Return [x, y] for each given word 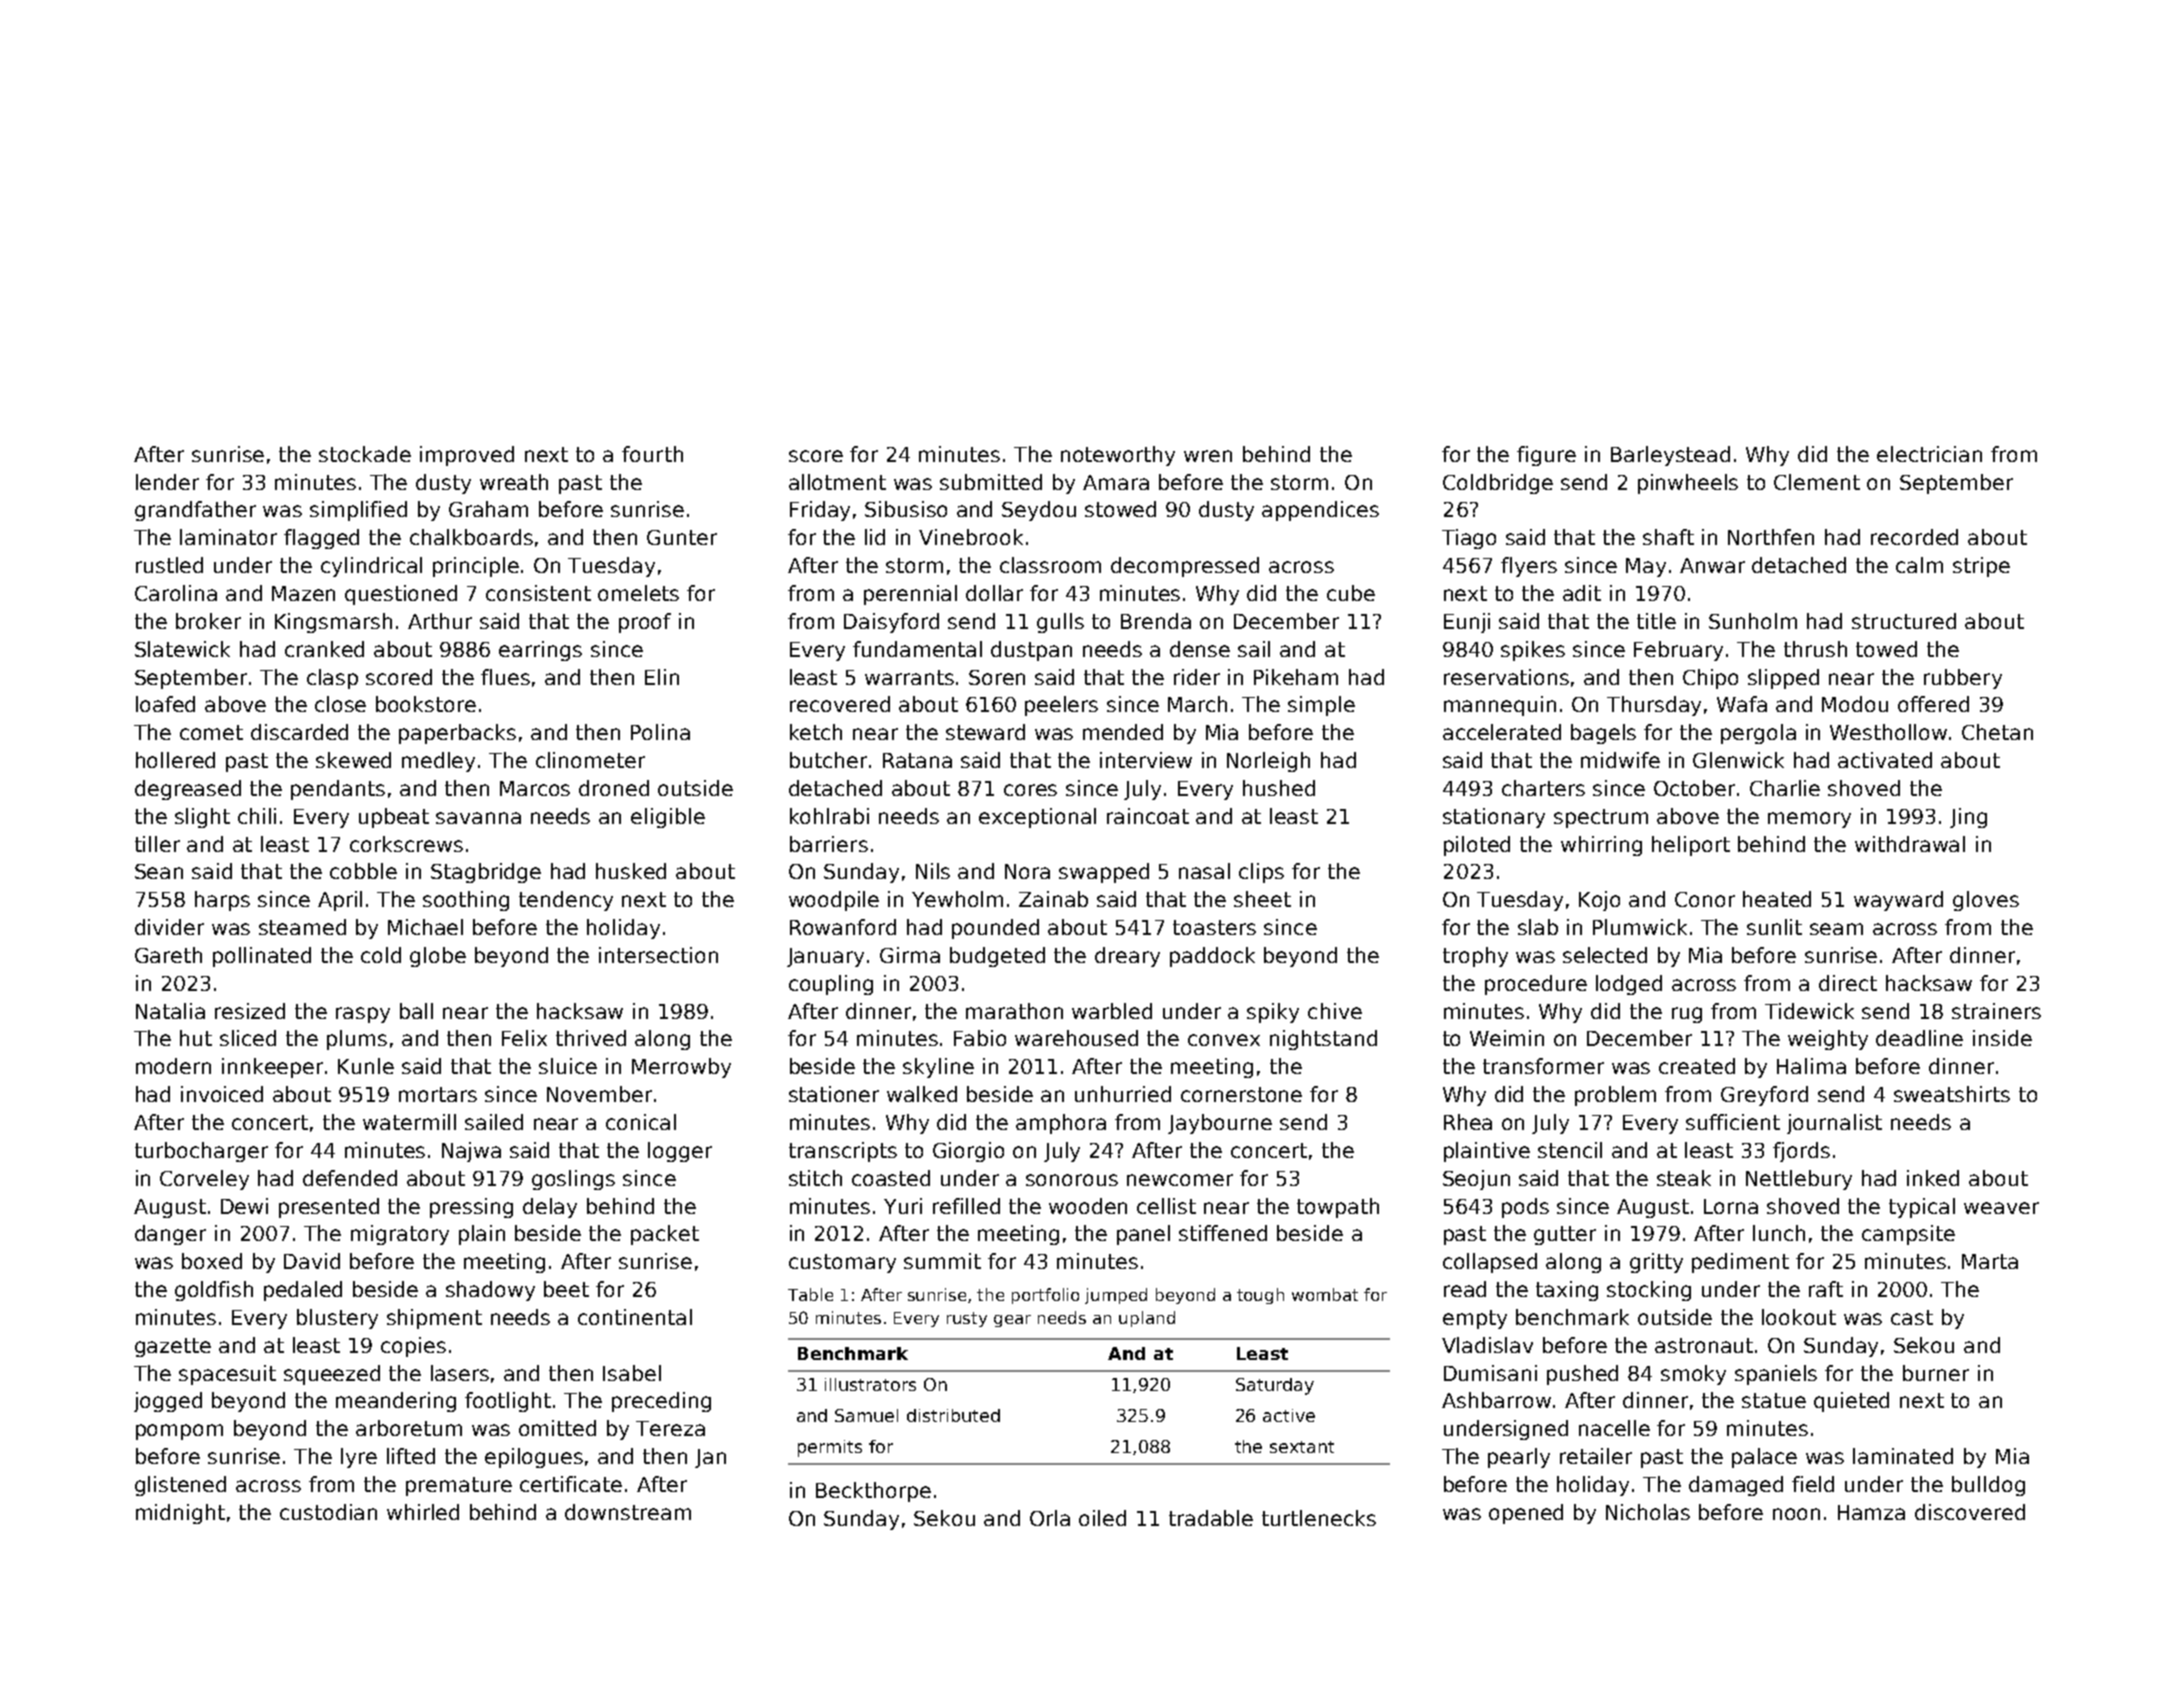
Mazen [303, 593]
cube [1351, 593]
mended [1123, 732]
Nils [933, 871]
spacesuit [227, 1375]
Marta [1990, 1261]
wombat [1325, 1294]
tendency [566, 901]
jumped [1116, 1296]
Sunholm [1753, 621]
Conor [1705, 899]
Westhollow [1888, 732]
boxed [212, 1261]
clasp [332, 679]
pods [1525, 1208]
